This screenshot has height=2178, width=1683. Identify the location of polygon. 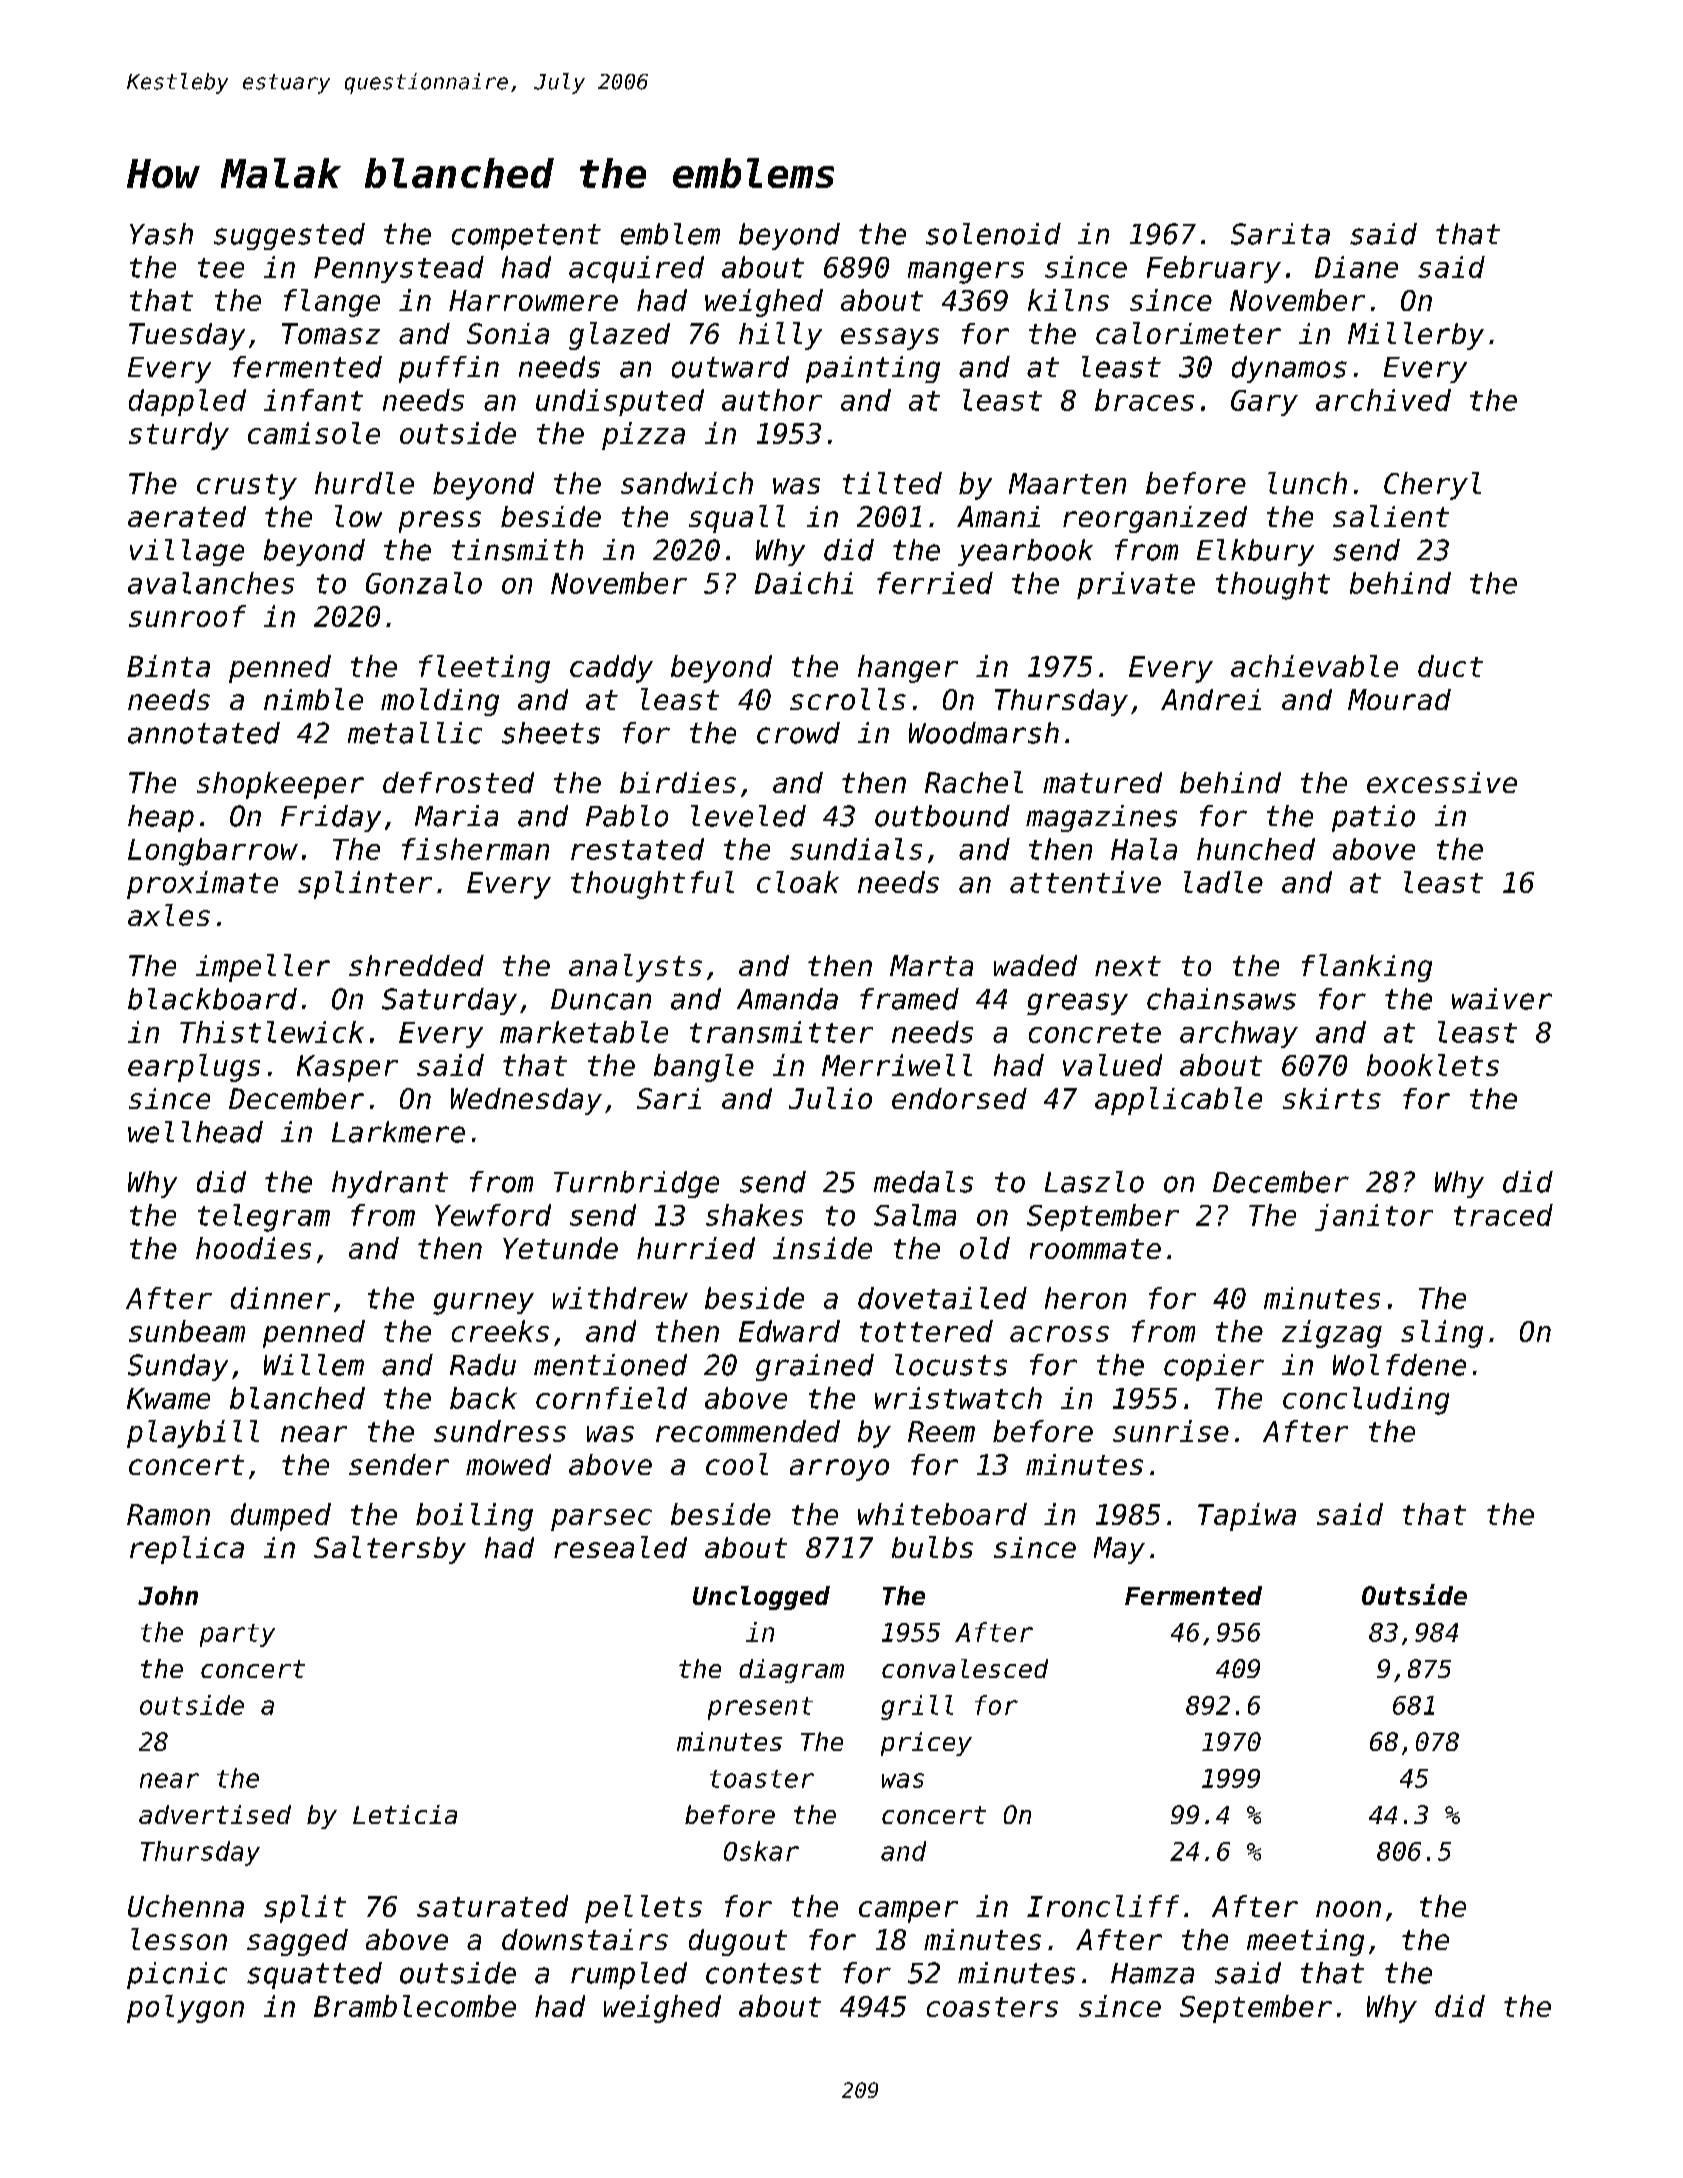
(185, 2009).
